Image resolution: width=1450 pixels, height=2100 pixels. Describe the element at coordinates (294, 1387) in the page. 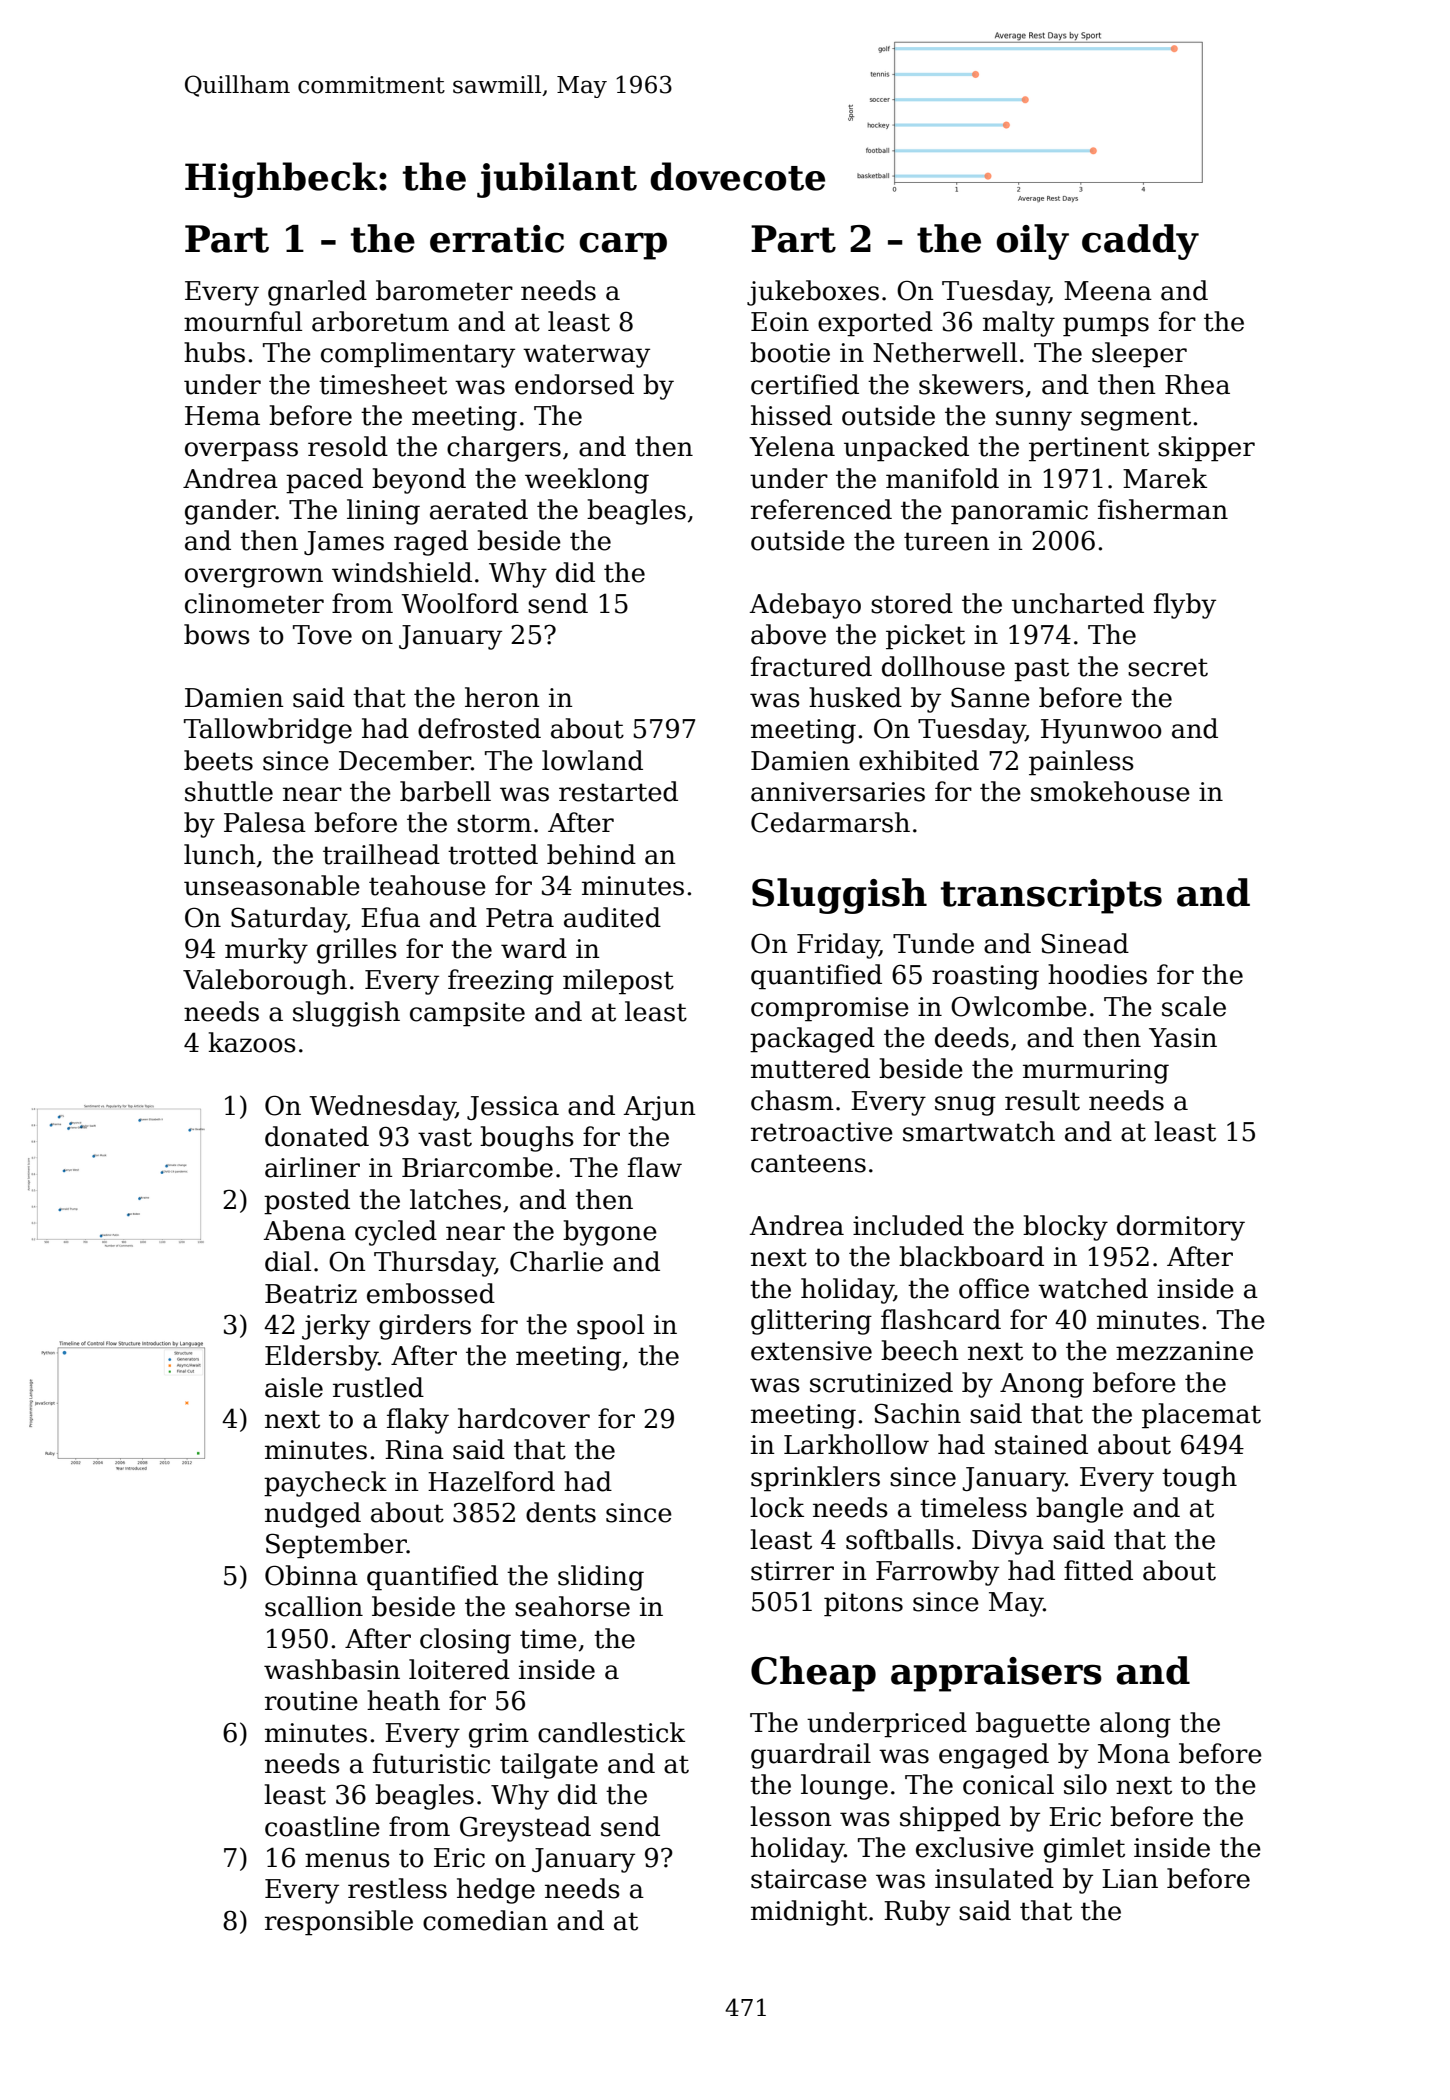

I see `aisle` at that location.
